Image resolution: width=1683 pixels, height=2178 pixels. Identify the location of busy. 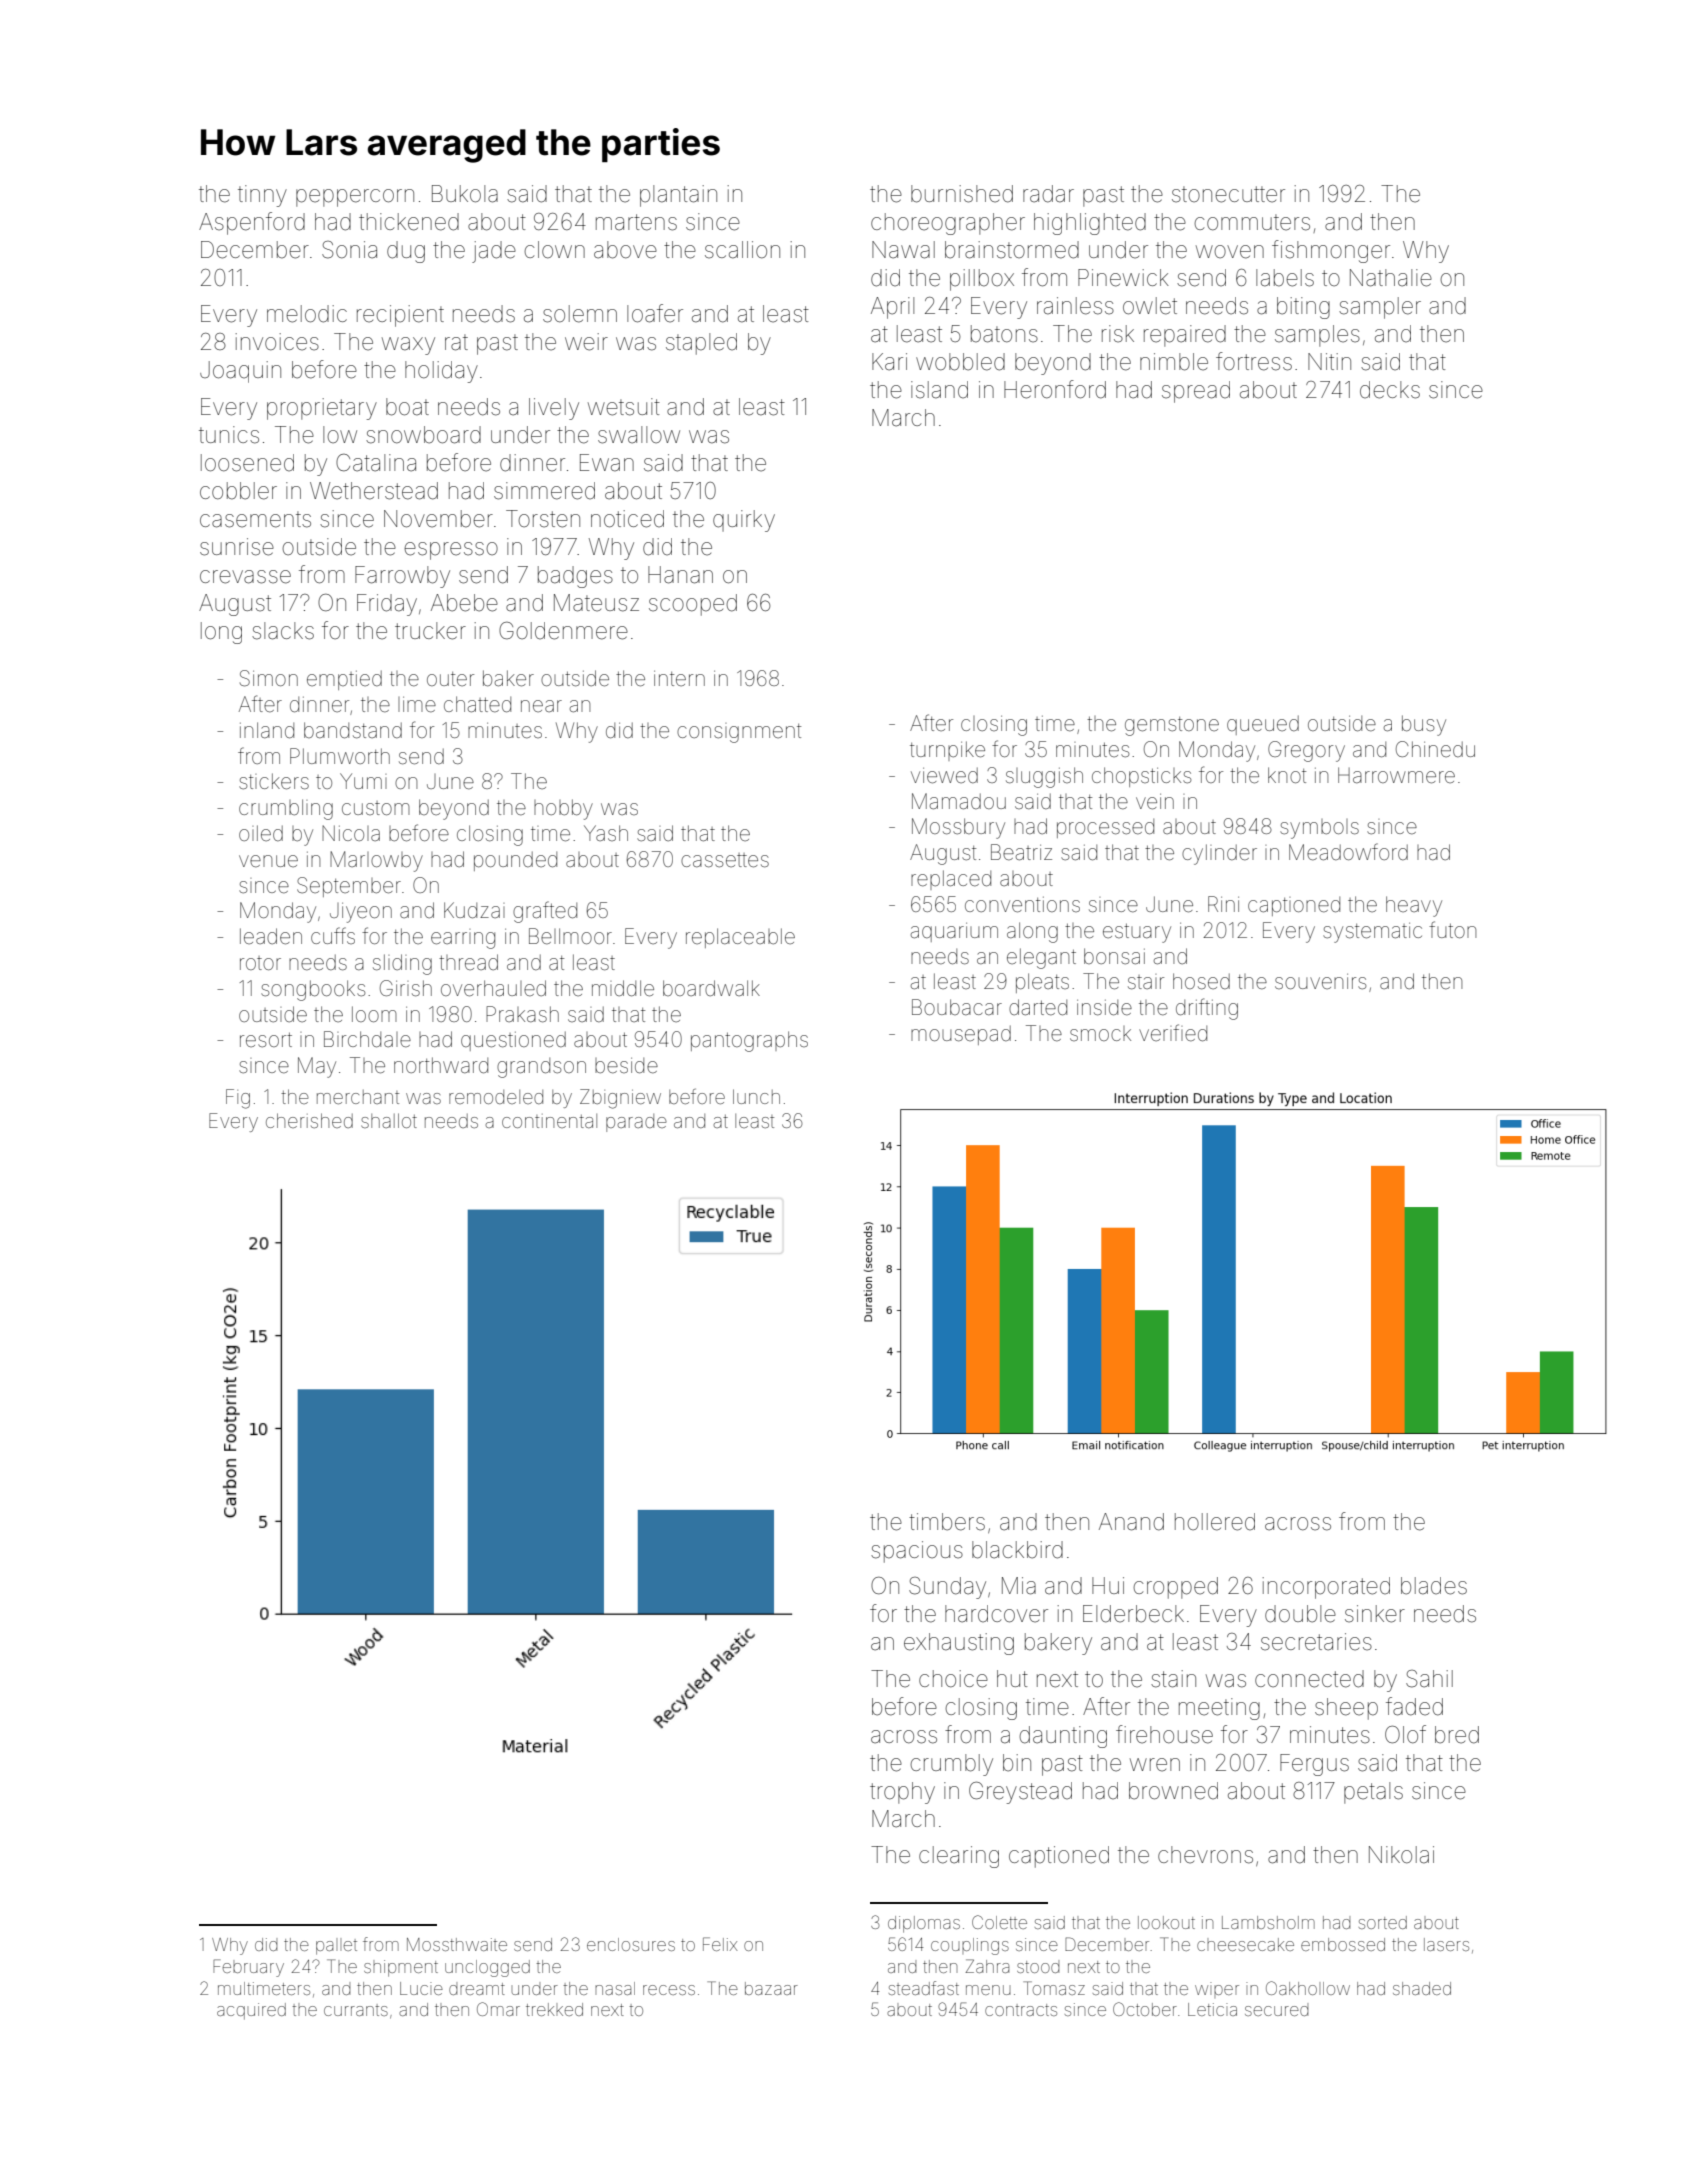
(1424, 725).
